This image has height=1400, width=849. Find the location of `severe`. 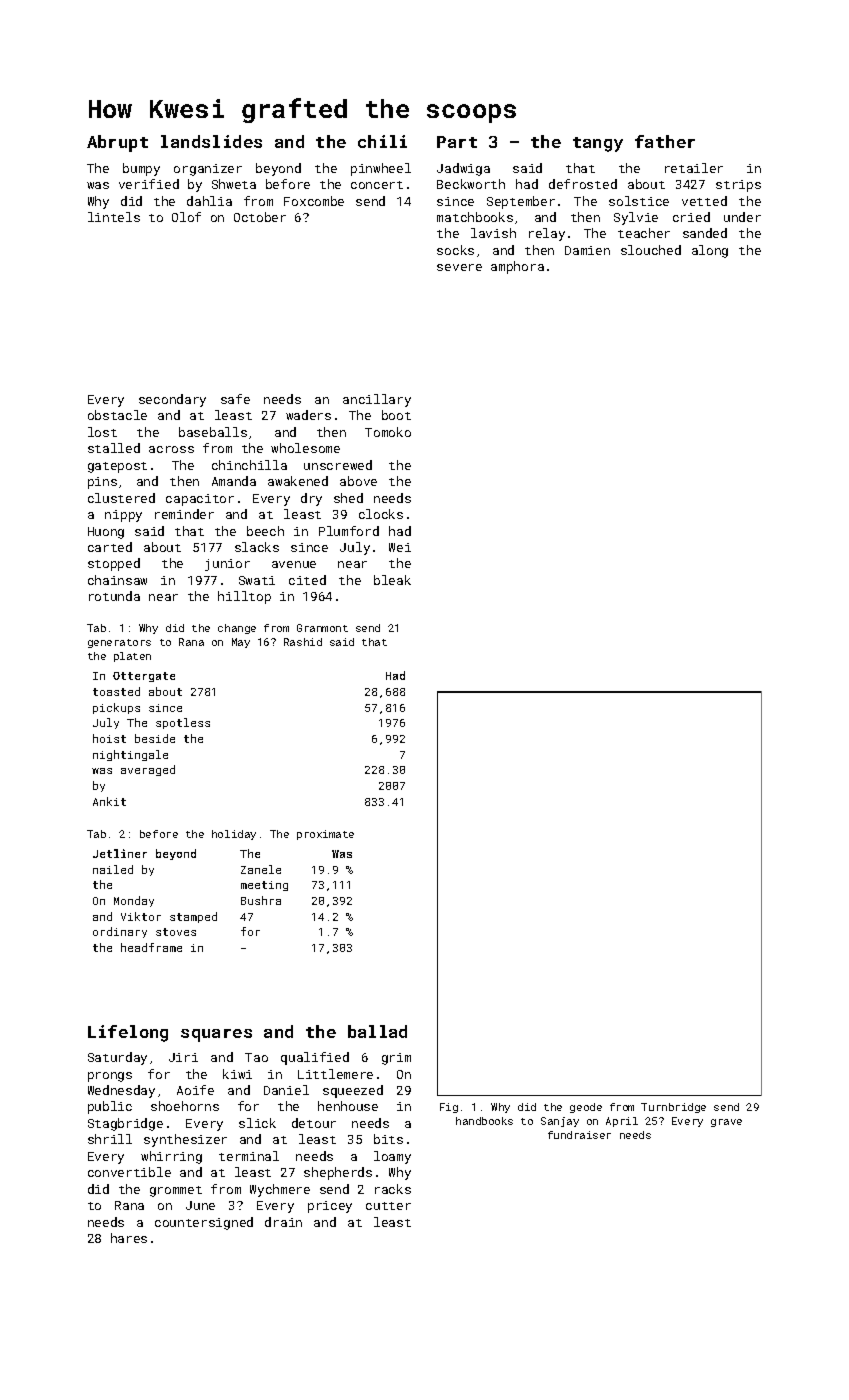

severe is located at coordinates (459, 267).
